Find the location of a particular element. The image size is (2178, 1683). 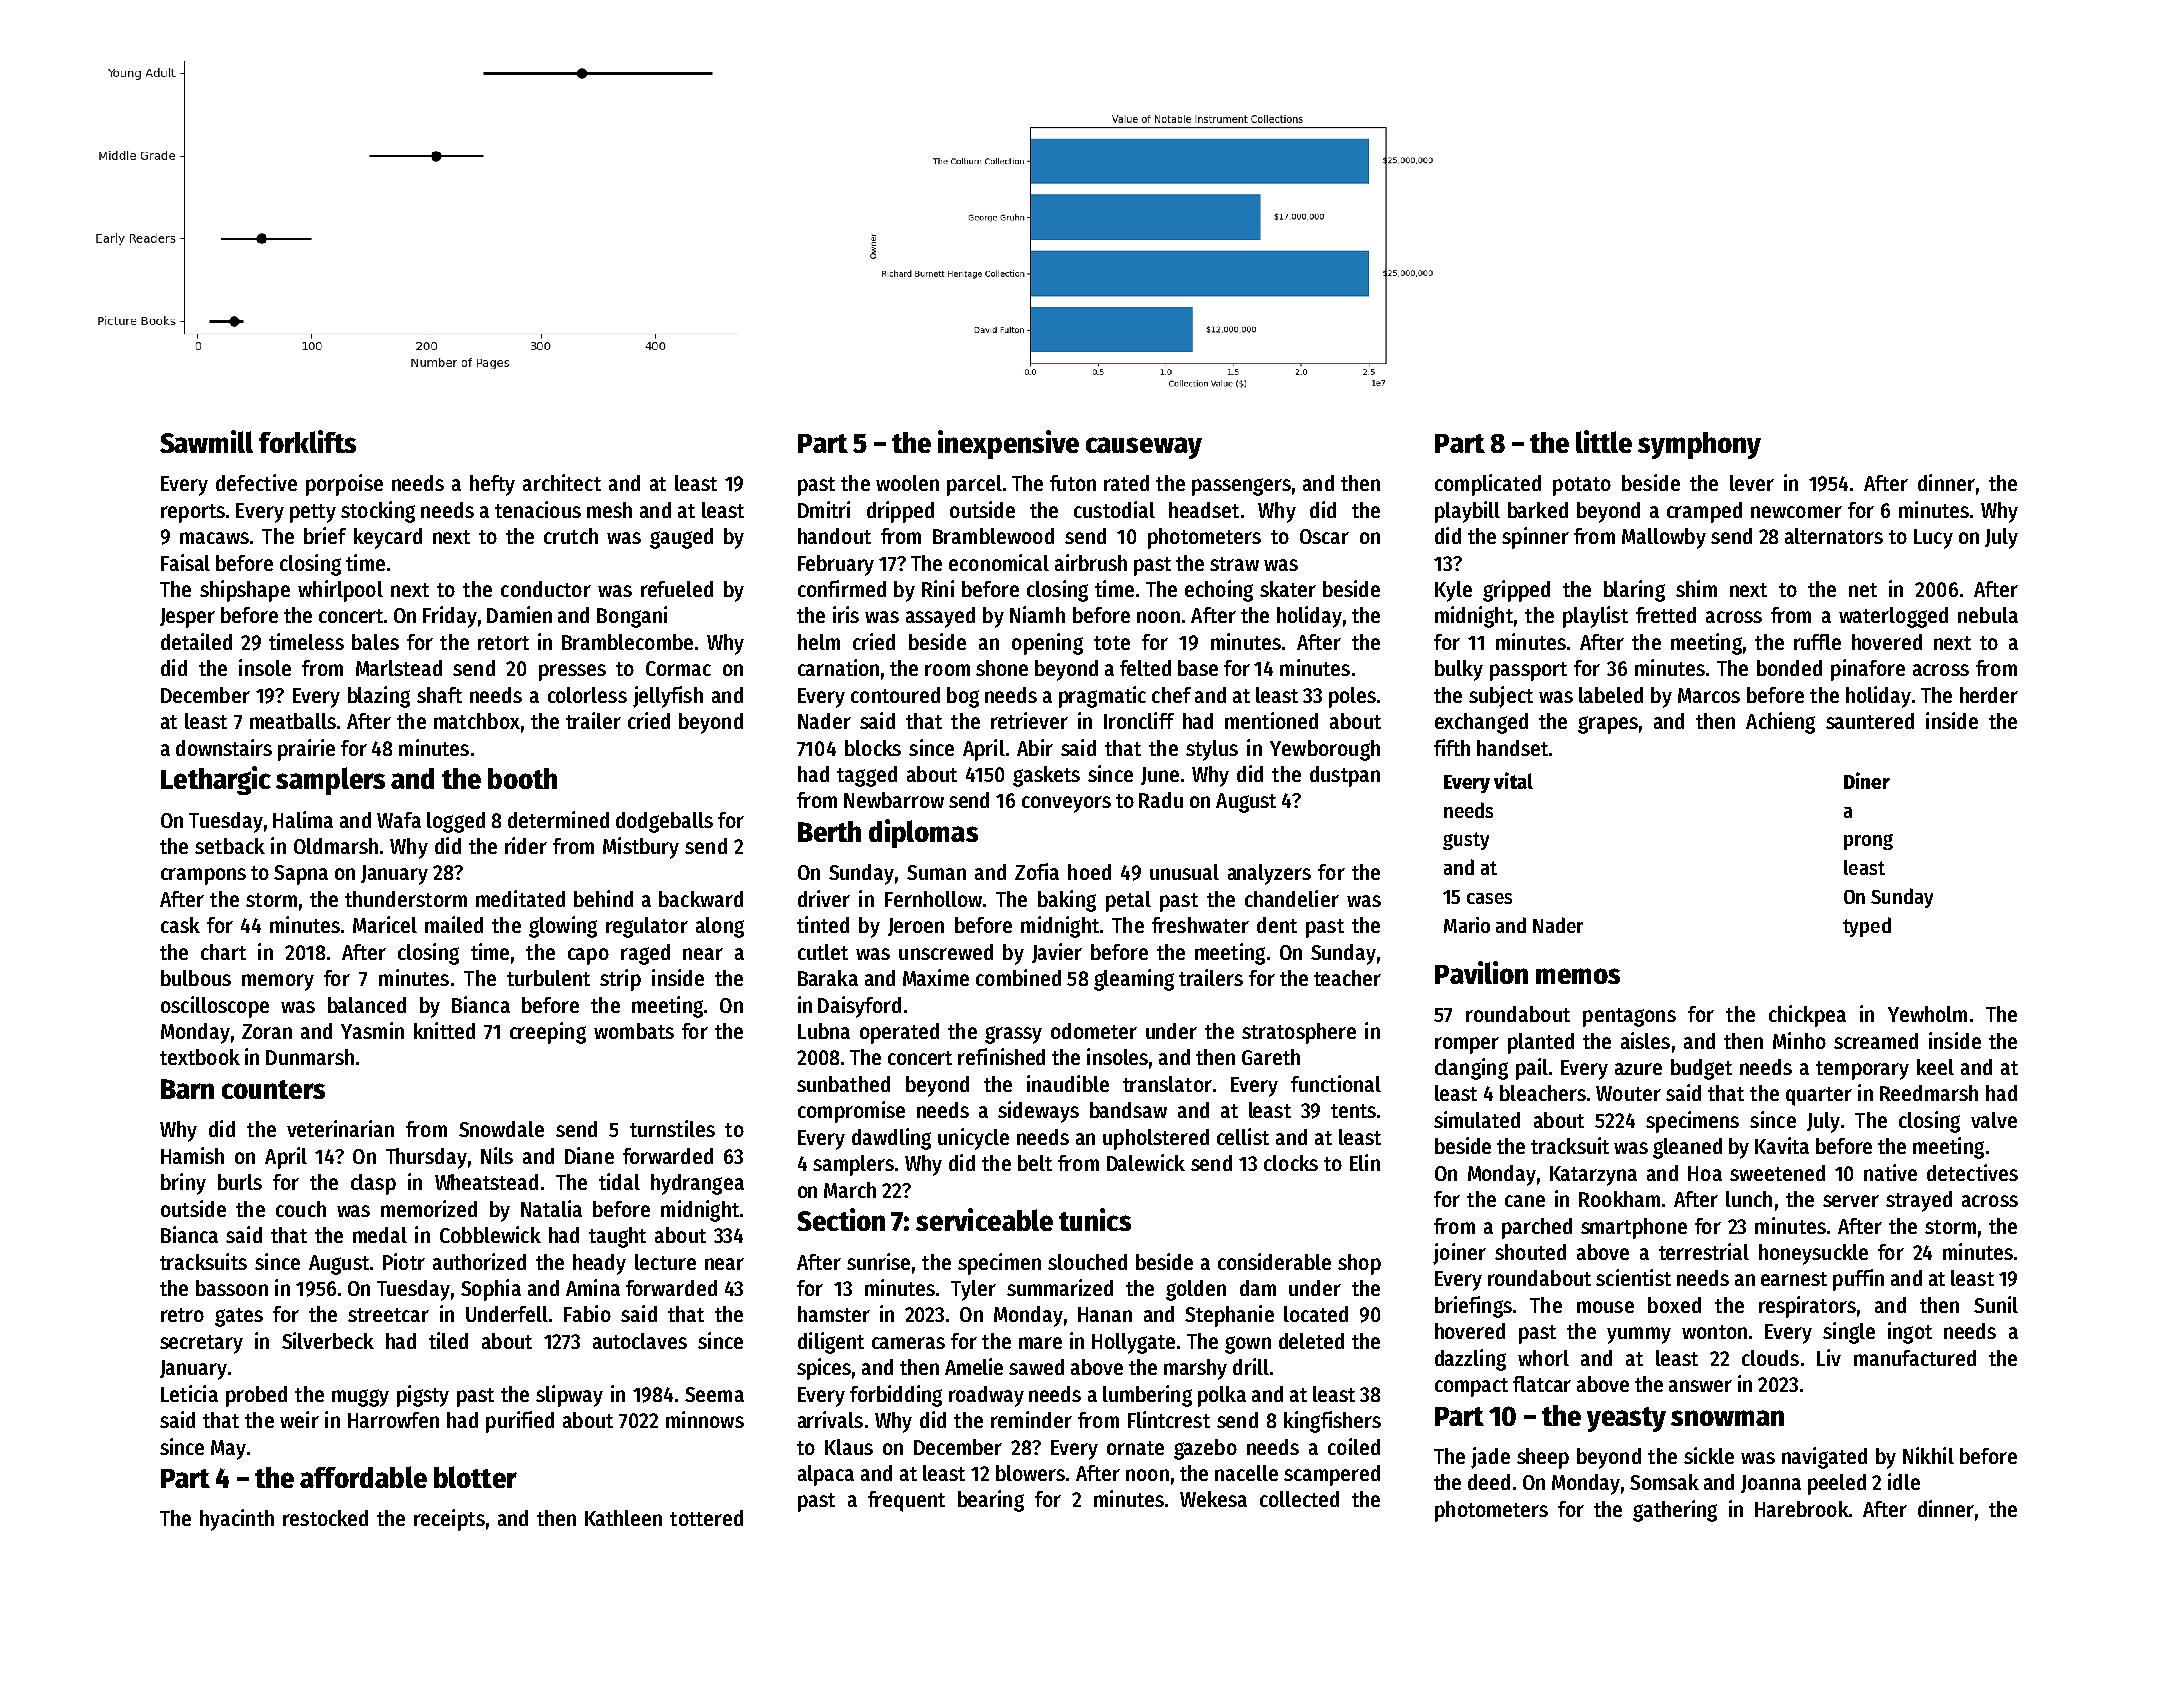

scampered is located at coordinates (1332, 1475).
